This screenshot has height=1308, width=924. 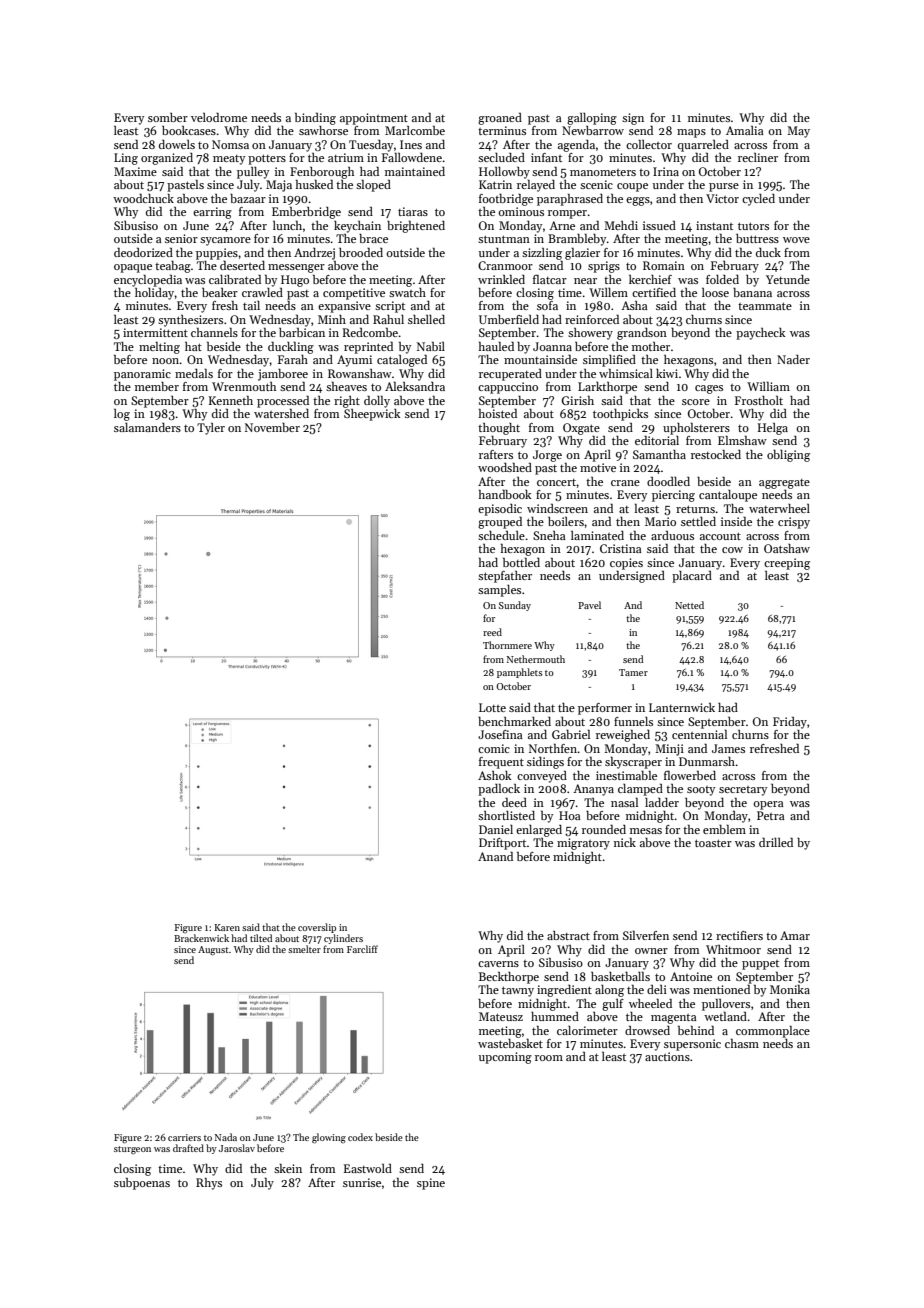 What do you see at coordinates (142, 1184) in the screenshot?
I see `subpoenas` at bounding box center [142, 1184].
